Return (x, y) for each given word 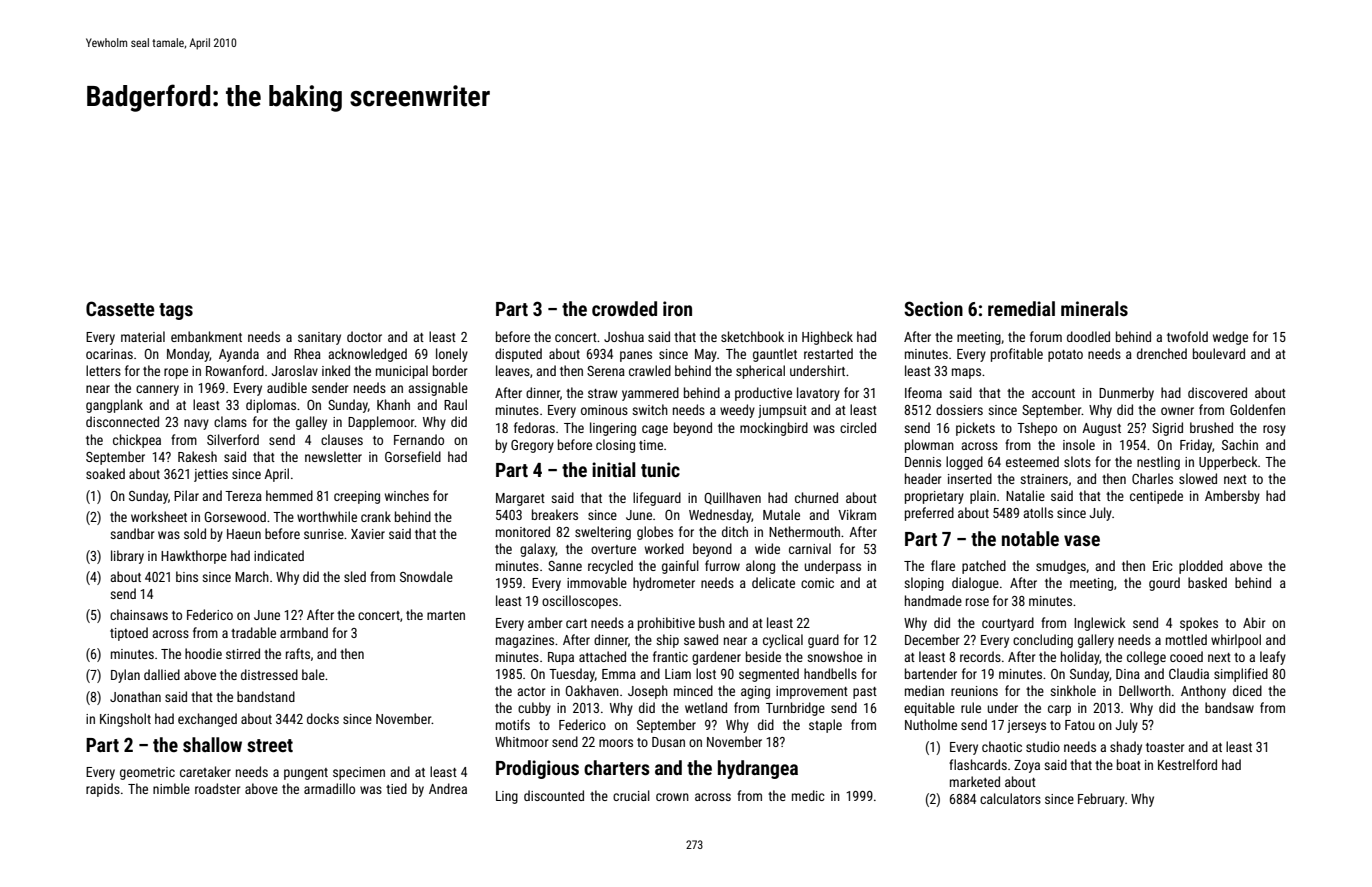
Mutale (781, 514)
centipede (1156, 497)
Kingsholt (125, 720)
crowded (624, 308)
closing (615, 446)
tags (176, 311)
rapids (103, 790)
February (1101, 800)
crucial (631, 795)
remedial (1021, 308)
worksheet (159, 516)
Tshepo (1037, 429)
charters (617, 767)
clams (230, 421)
